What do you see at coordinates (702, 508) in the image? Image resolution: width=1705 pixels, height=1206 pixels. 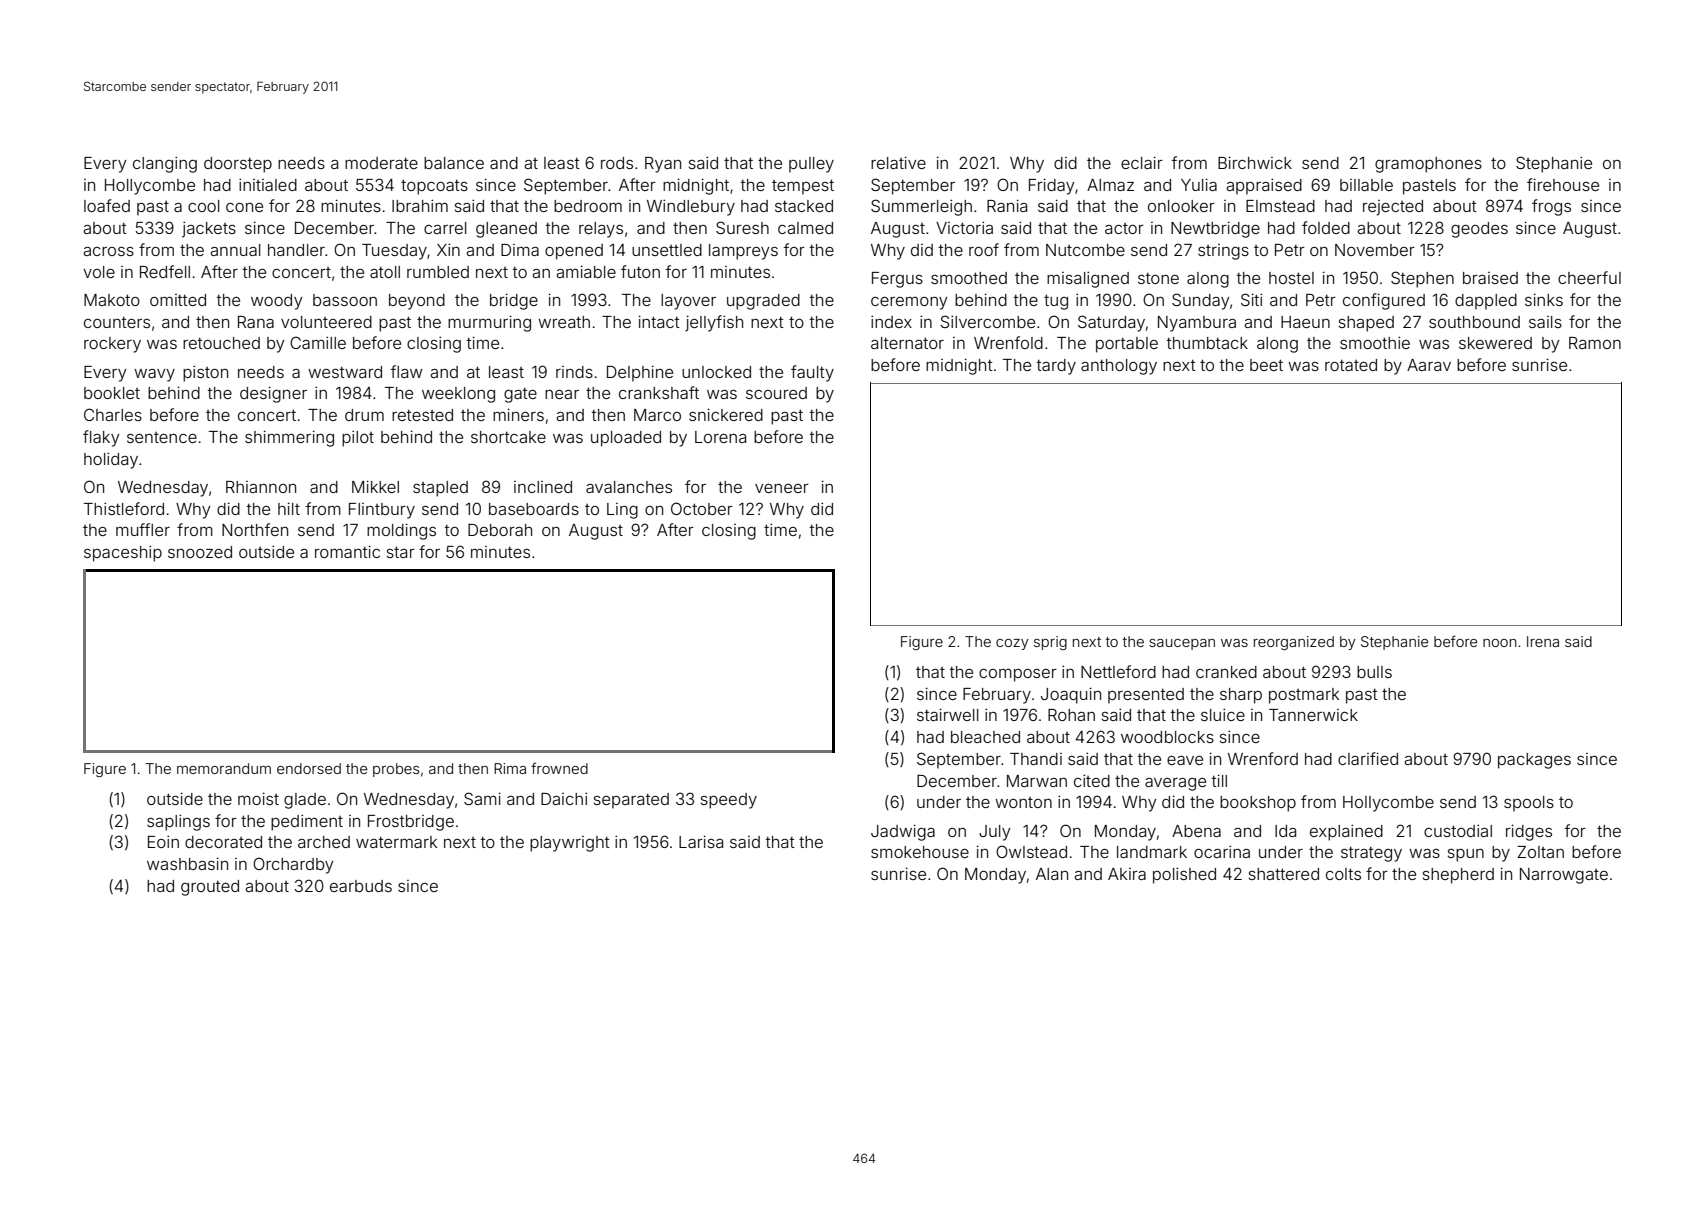 I see `October` at bounding box center [702, 508].
